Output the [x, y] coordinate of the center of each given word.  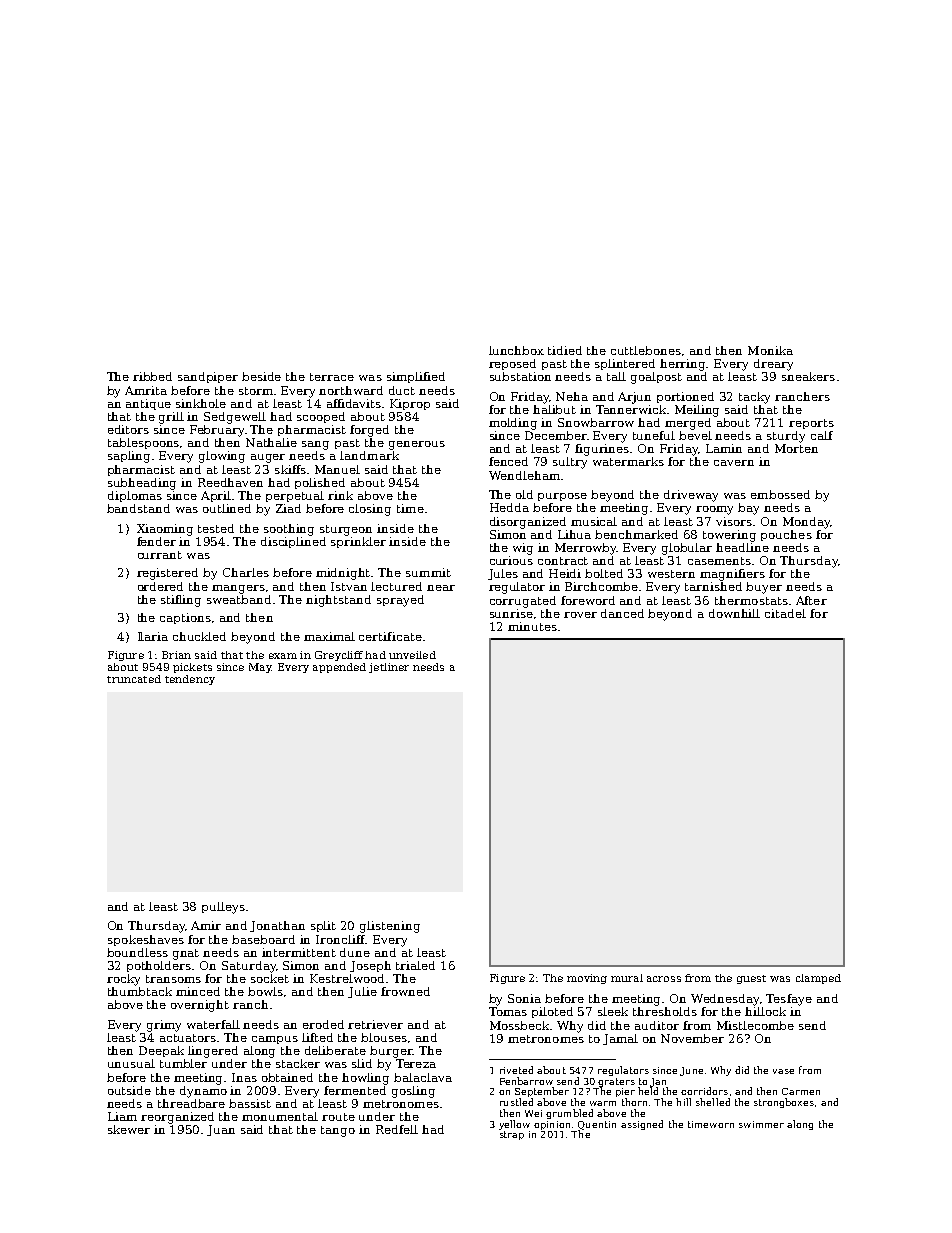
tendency [190, 680]
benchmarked [636, 534]
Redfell [397, 1129]
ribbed [152, 376]
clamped [818, 979]
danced [622, 613]
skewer [129, 1129]
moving [587, 979]
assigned [642, 1125]
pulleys [223, 908]
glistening [390, 927]
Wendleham [524, 475]
